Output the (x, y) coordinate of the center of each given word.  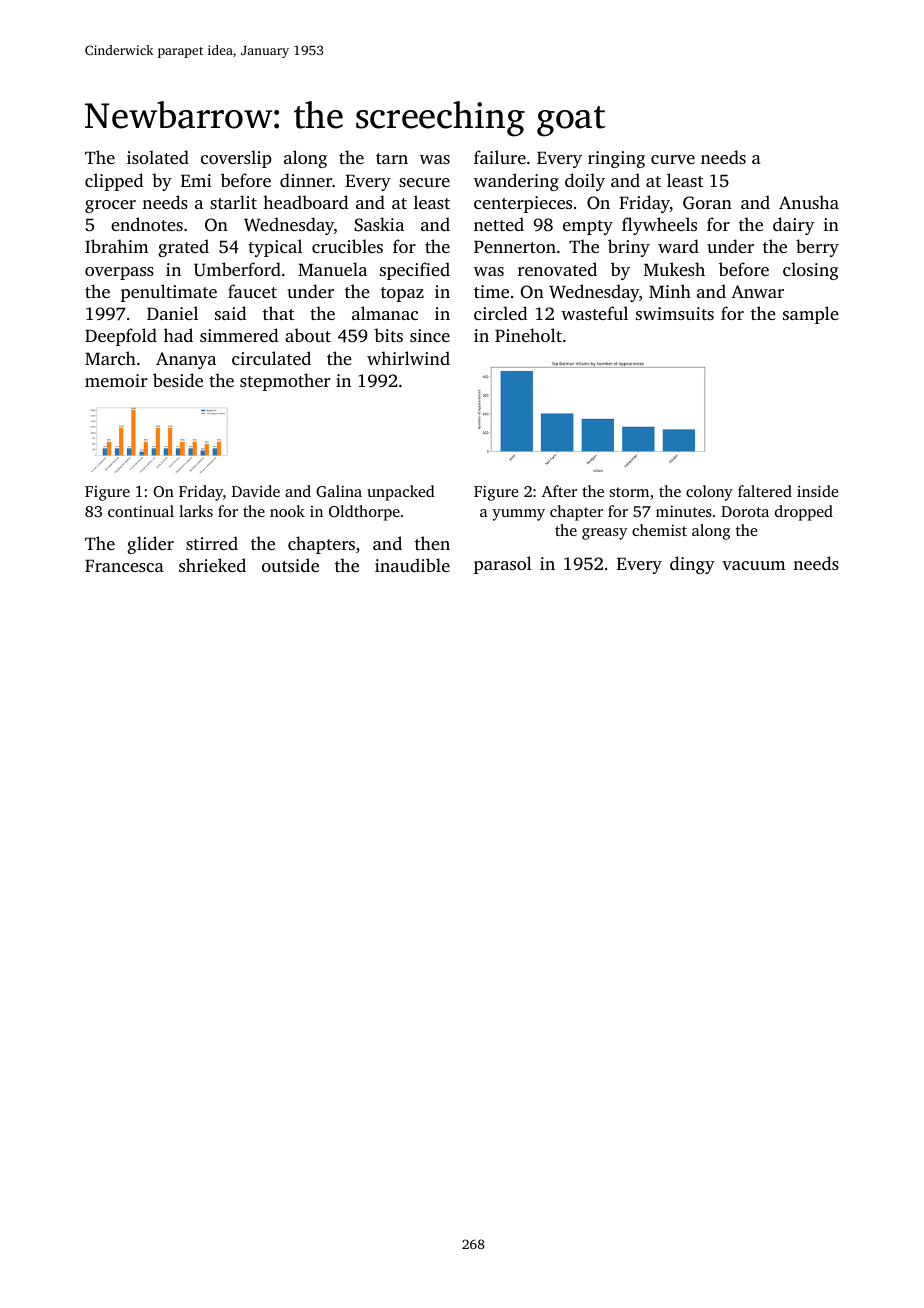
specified (415, 271)
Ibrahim (117, 246)
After (559, 491)
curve (673, 159)
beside (178, 380)
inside (817, 491)
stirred (212, 543)
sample (811, 315)
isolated (158, 157)
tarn (392, 158)
